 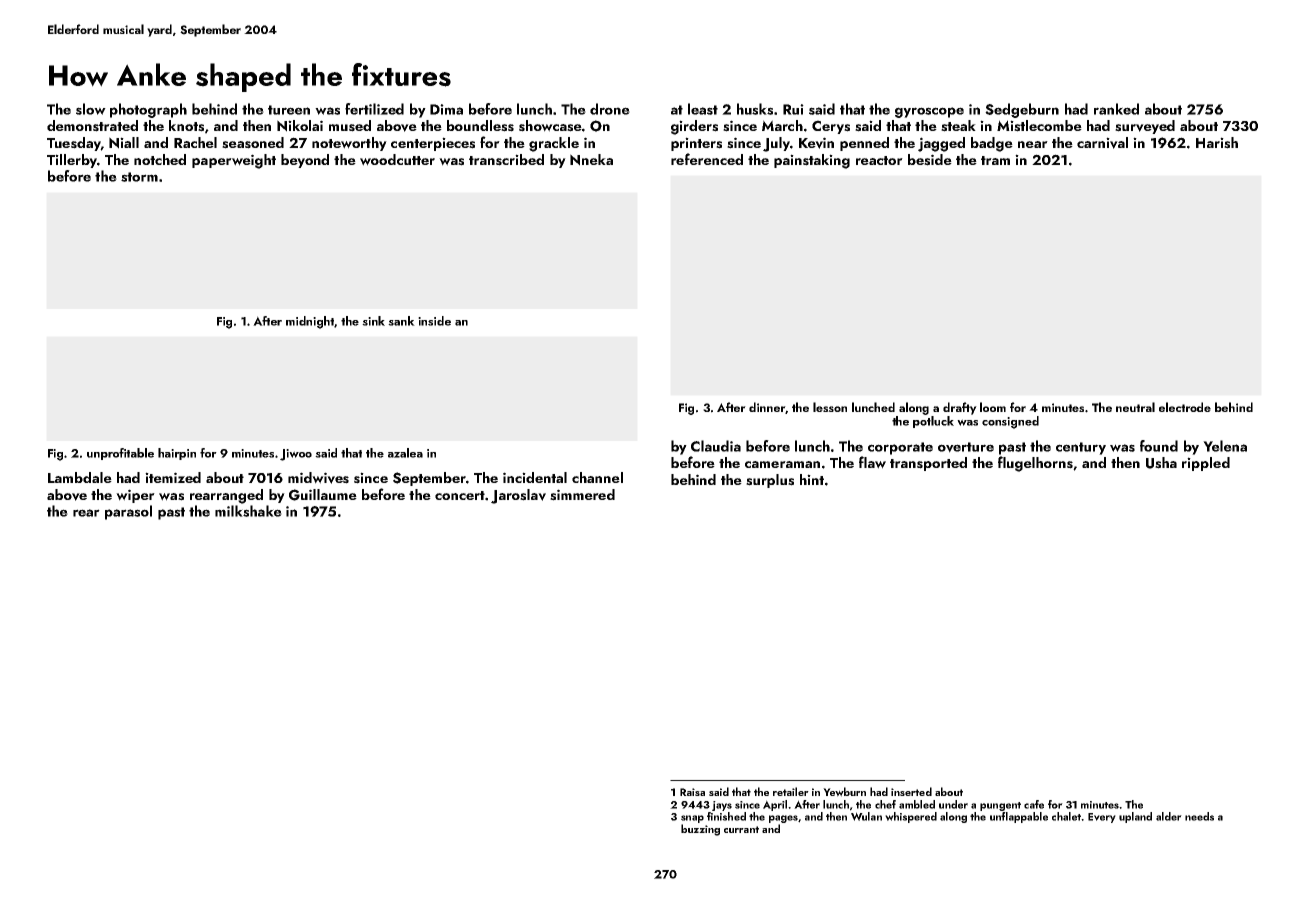 I want to click on unflappable, so click(x=1019, y=817).
